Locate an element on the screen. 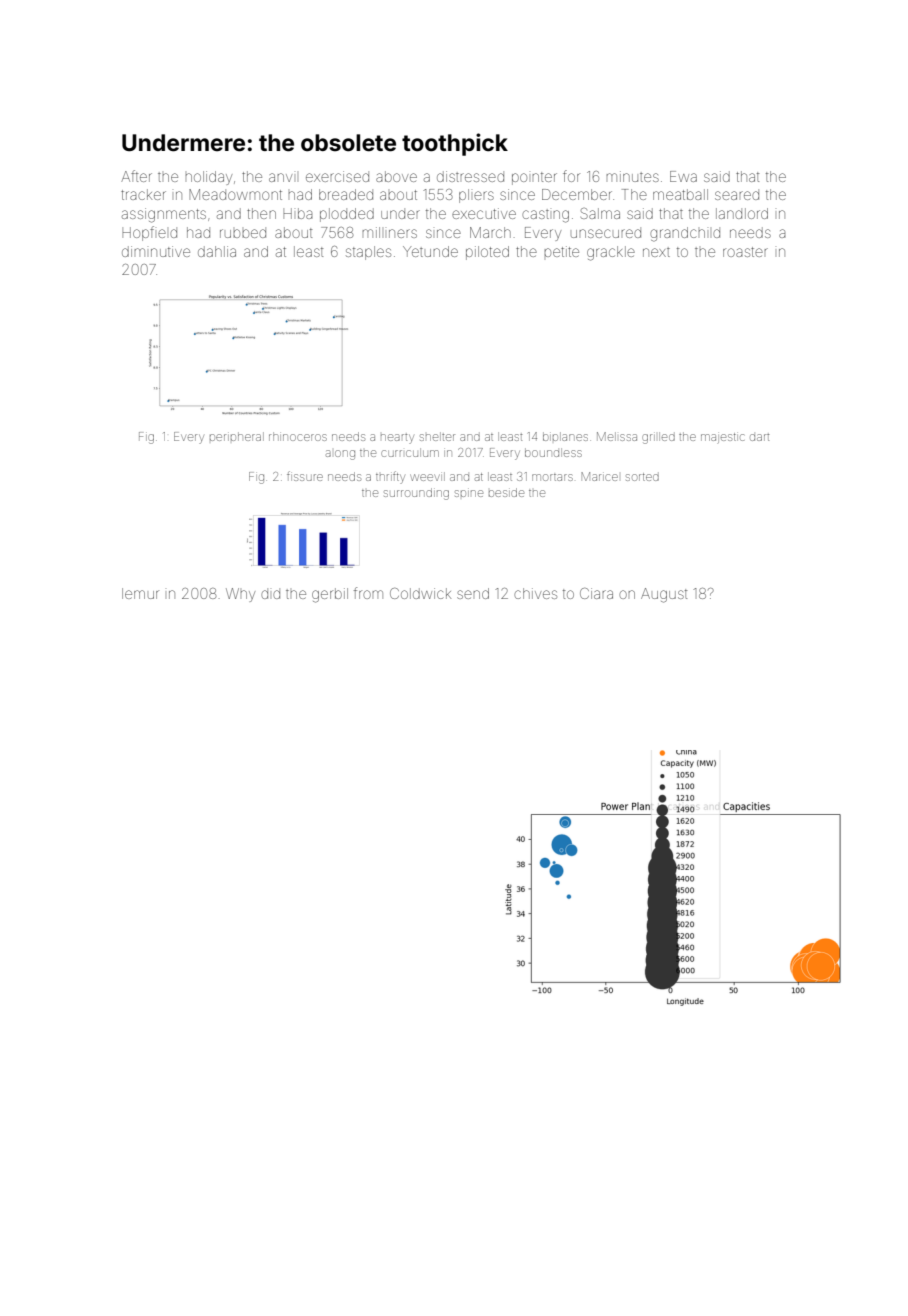 Image resolution: width=908 pixels, height=1316 pixels. fissure is located at coordinates (305, 476).
